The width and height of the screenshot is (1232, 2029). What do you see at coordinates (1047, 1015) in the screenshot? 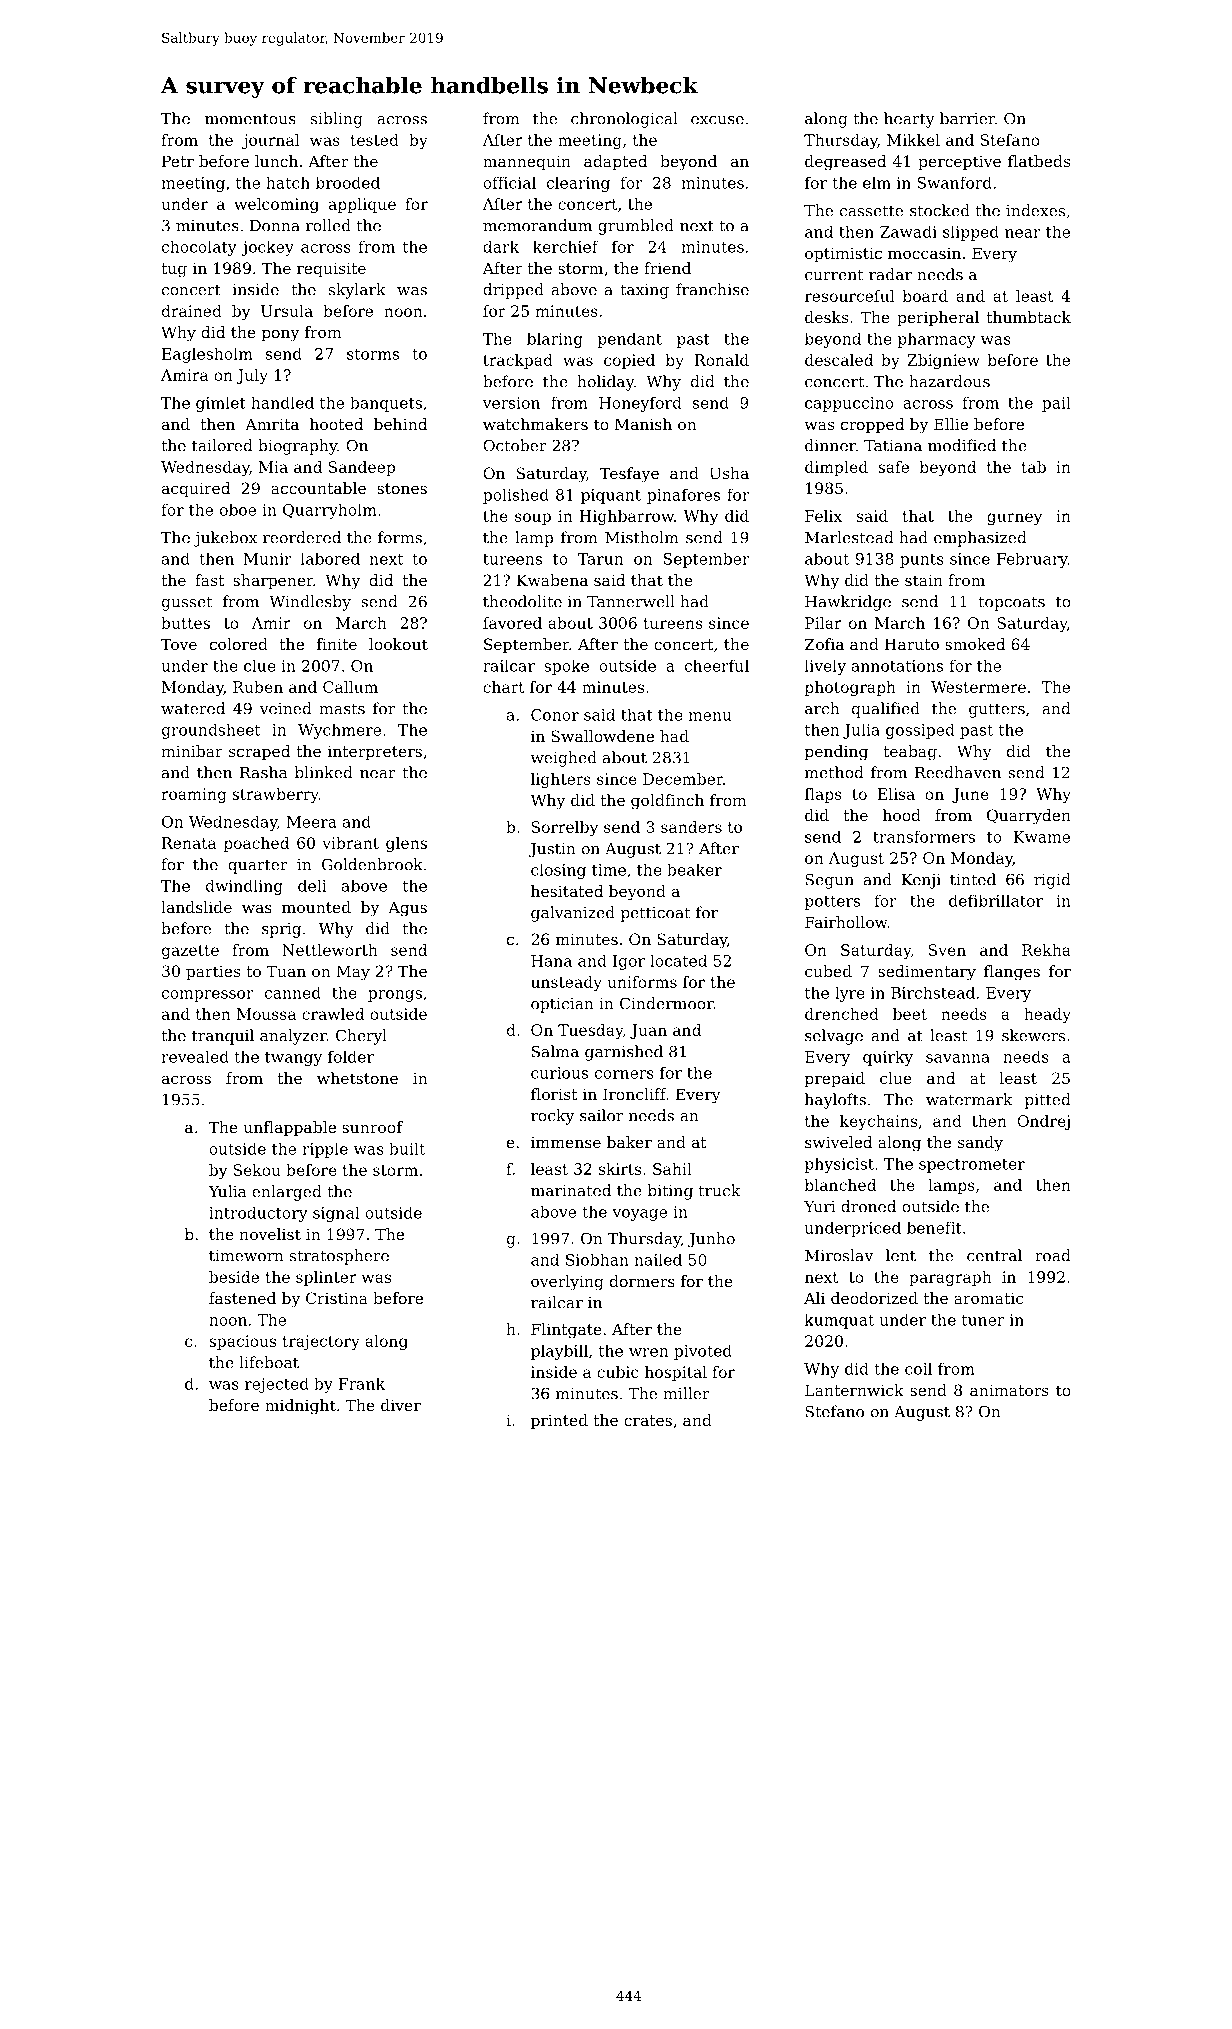
I see `heady` at bounding box center [1047, 1015].
